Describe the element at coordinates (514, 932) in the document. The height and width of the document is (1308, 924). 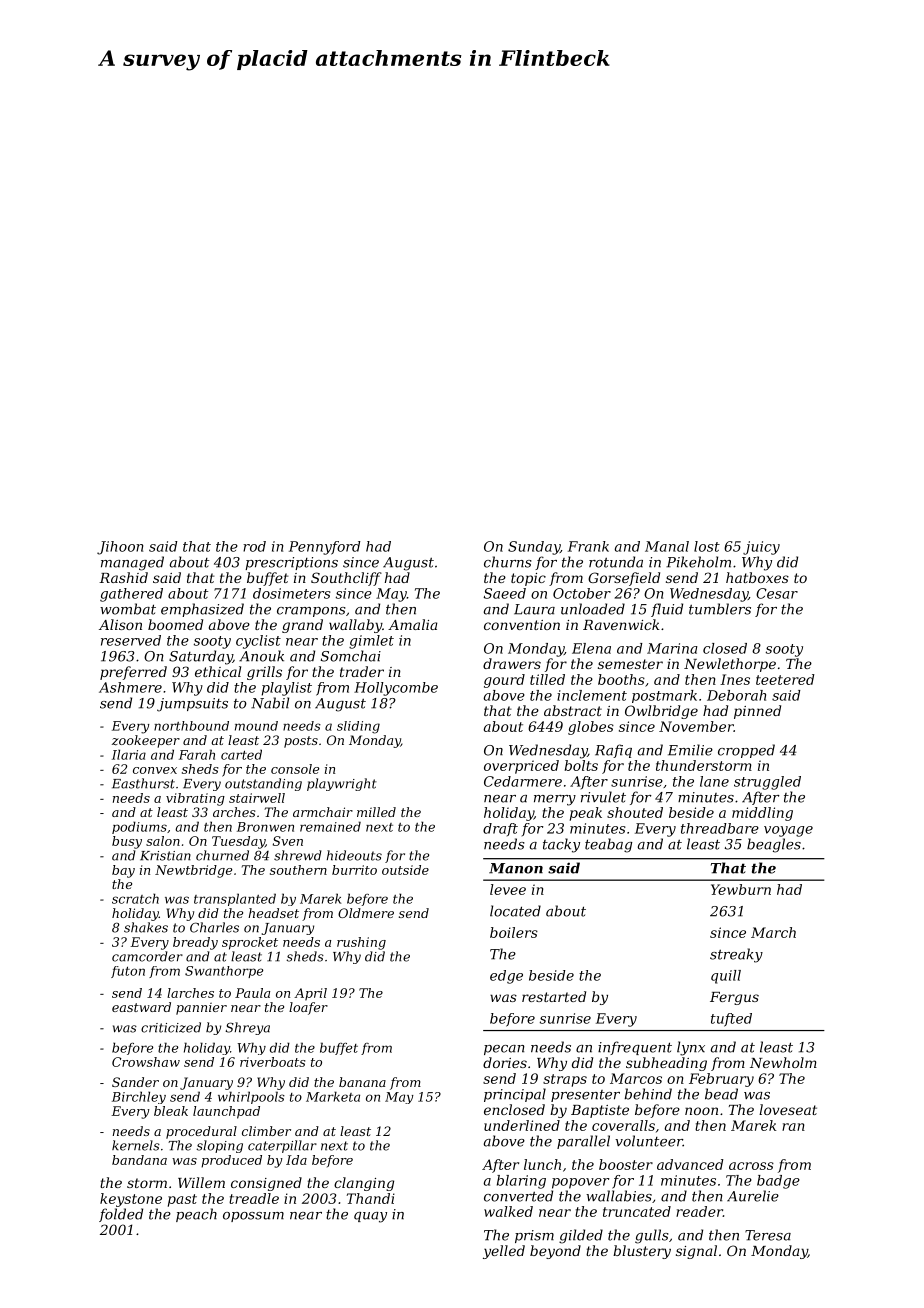
I see `boilers` at that location.
